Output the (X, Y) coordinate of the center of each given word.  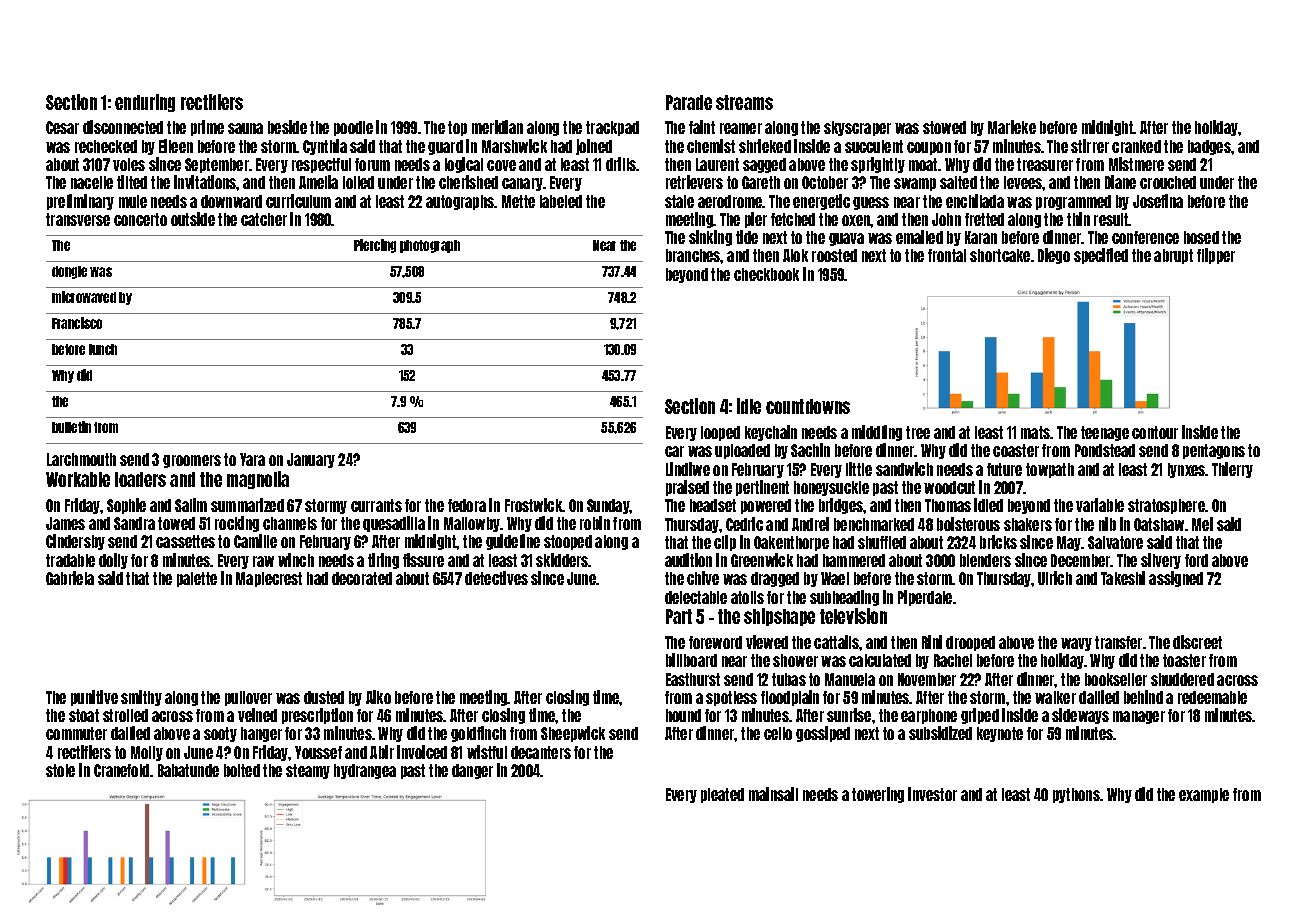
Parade (689, 102)
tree (918, 432)
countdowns (808, 406)
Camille (255, 541)
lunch (103, 349)
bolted (242, 770)
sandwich (904, 469)
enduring (145, 103)
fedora (467, 505)
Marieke (1012, 127)
